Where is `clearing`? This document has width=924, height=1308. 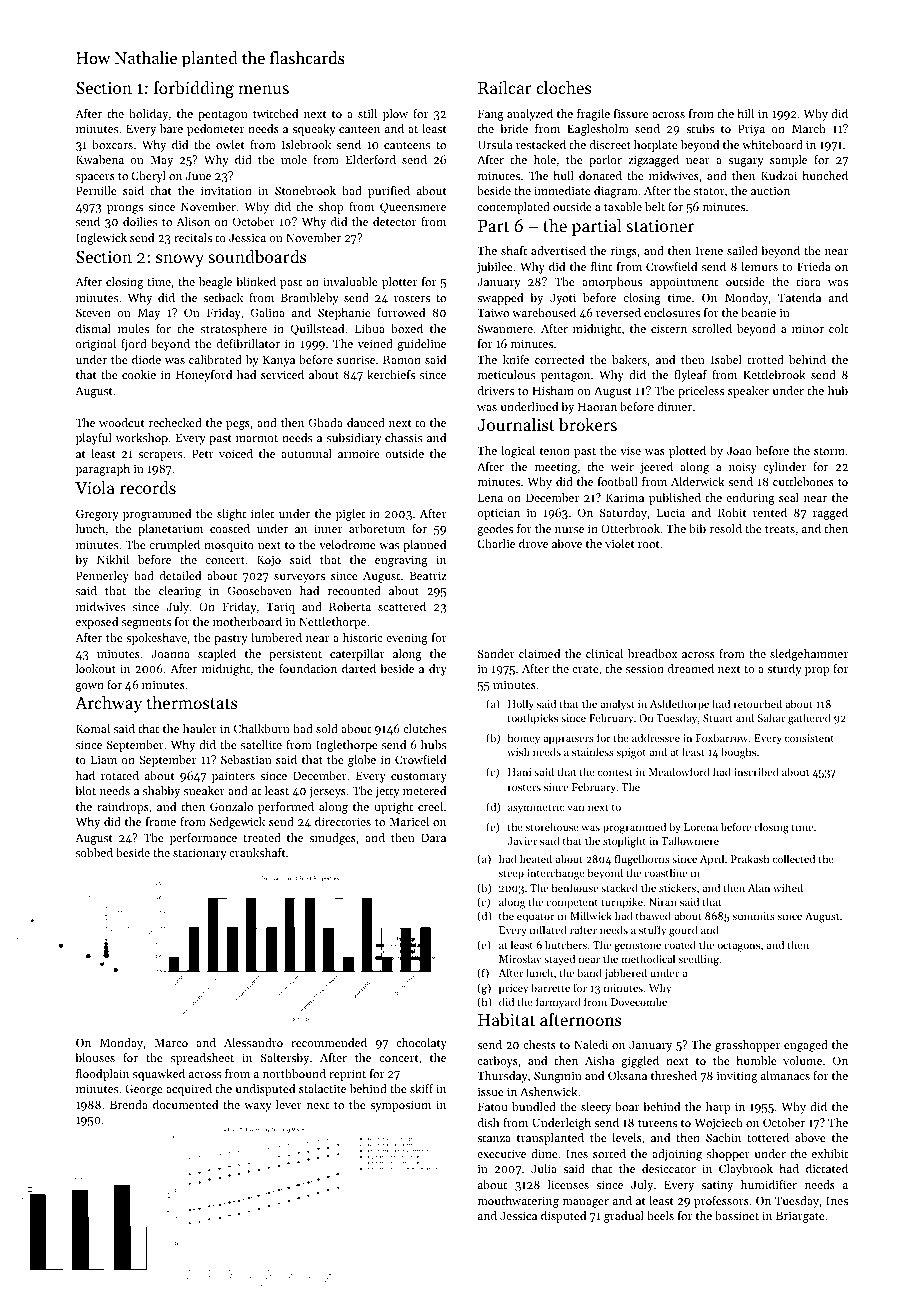
clearing is located at coordinates (180, 592).
